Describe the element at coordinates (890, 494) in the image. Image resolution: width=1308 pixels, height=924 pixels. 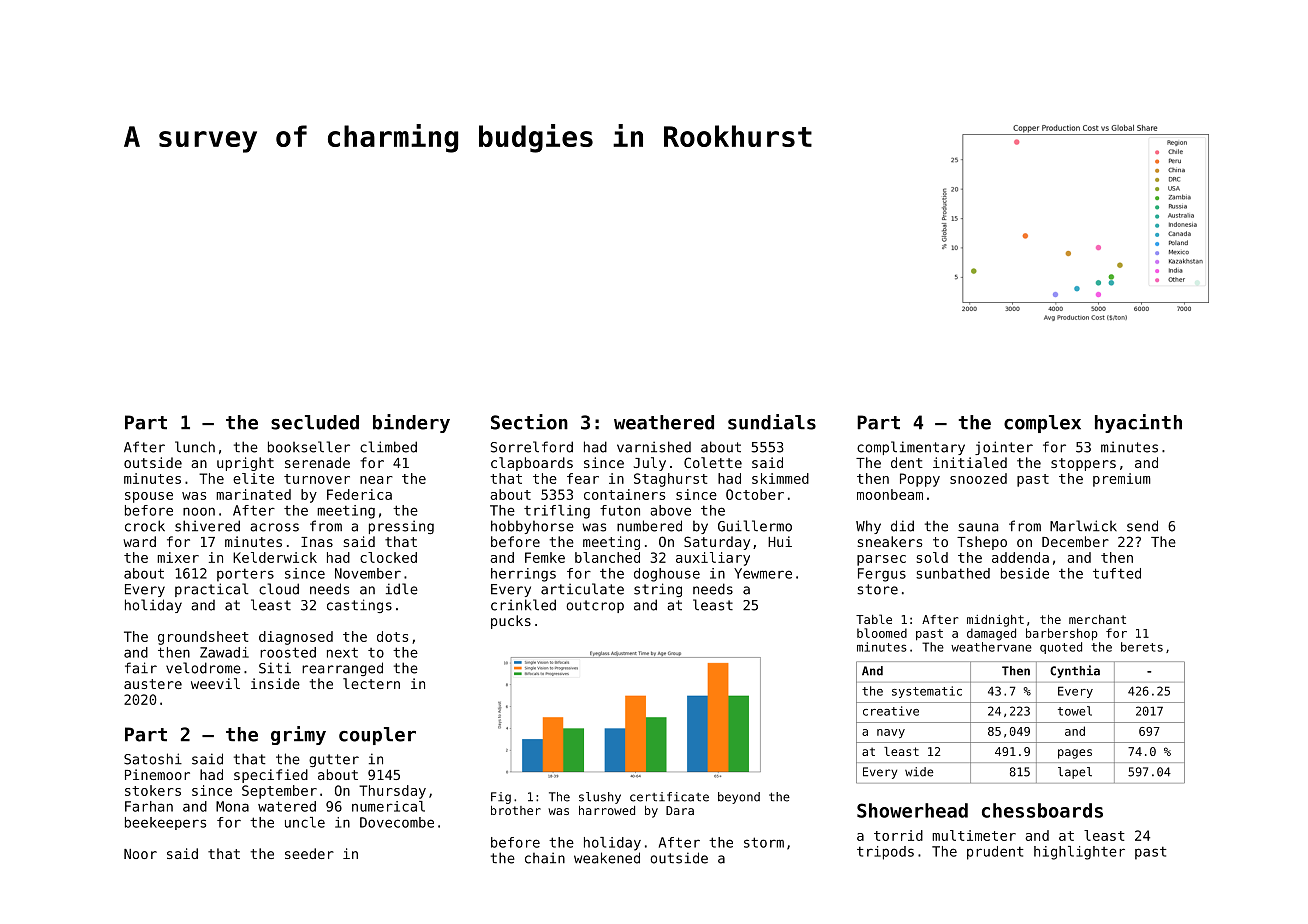
I see `moonbeam` at that location.
